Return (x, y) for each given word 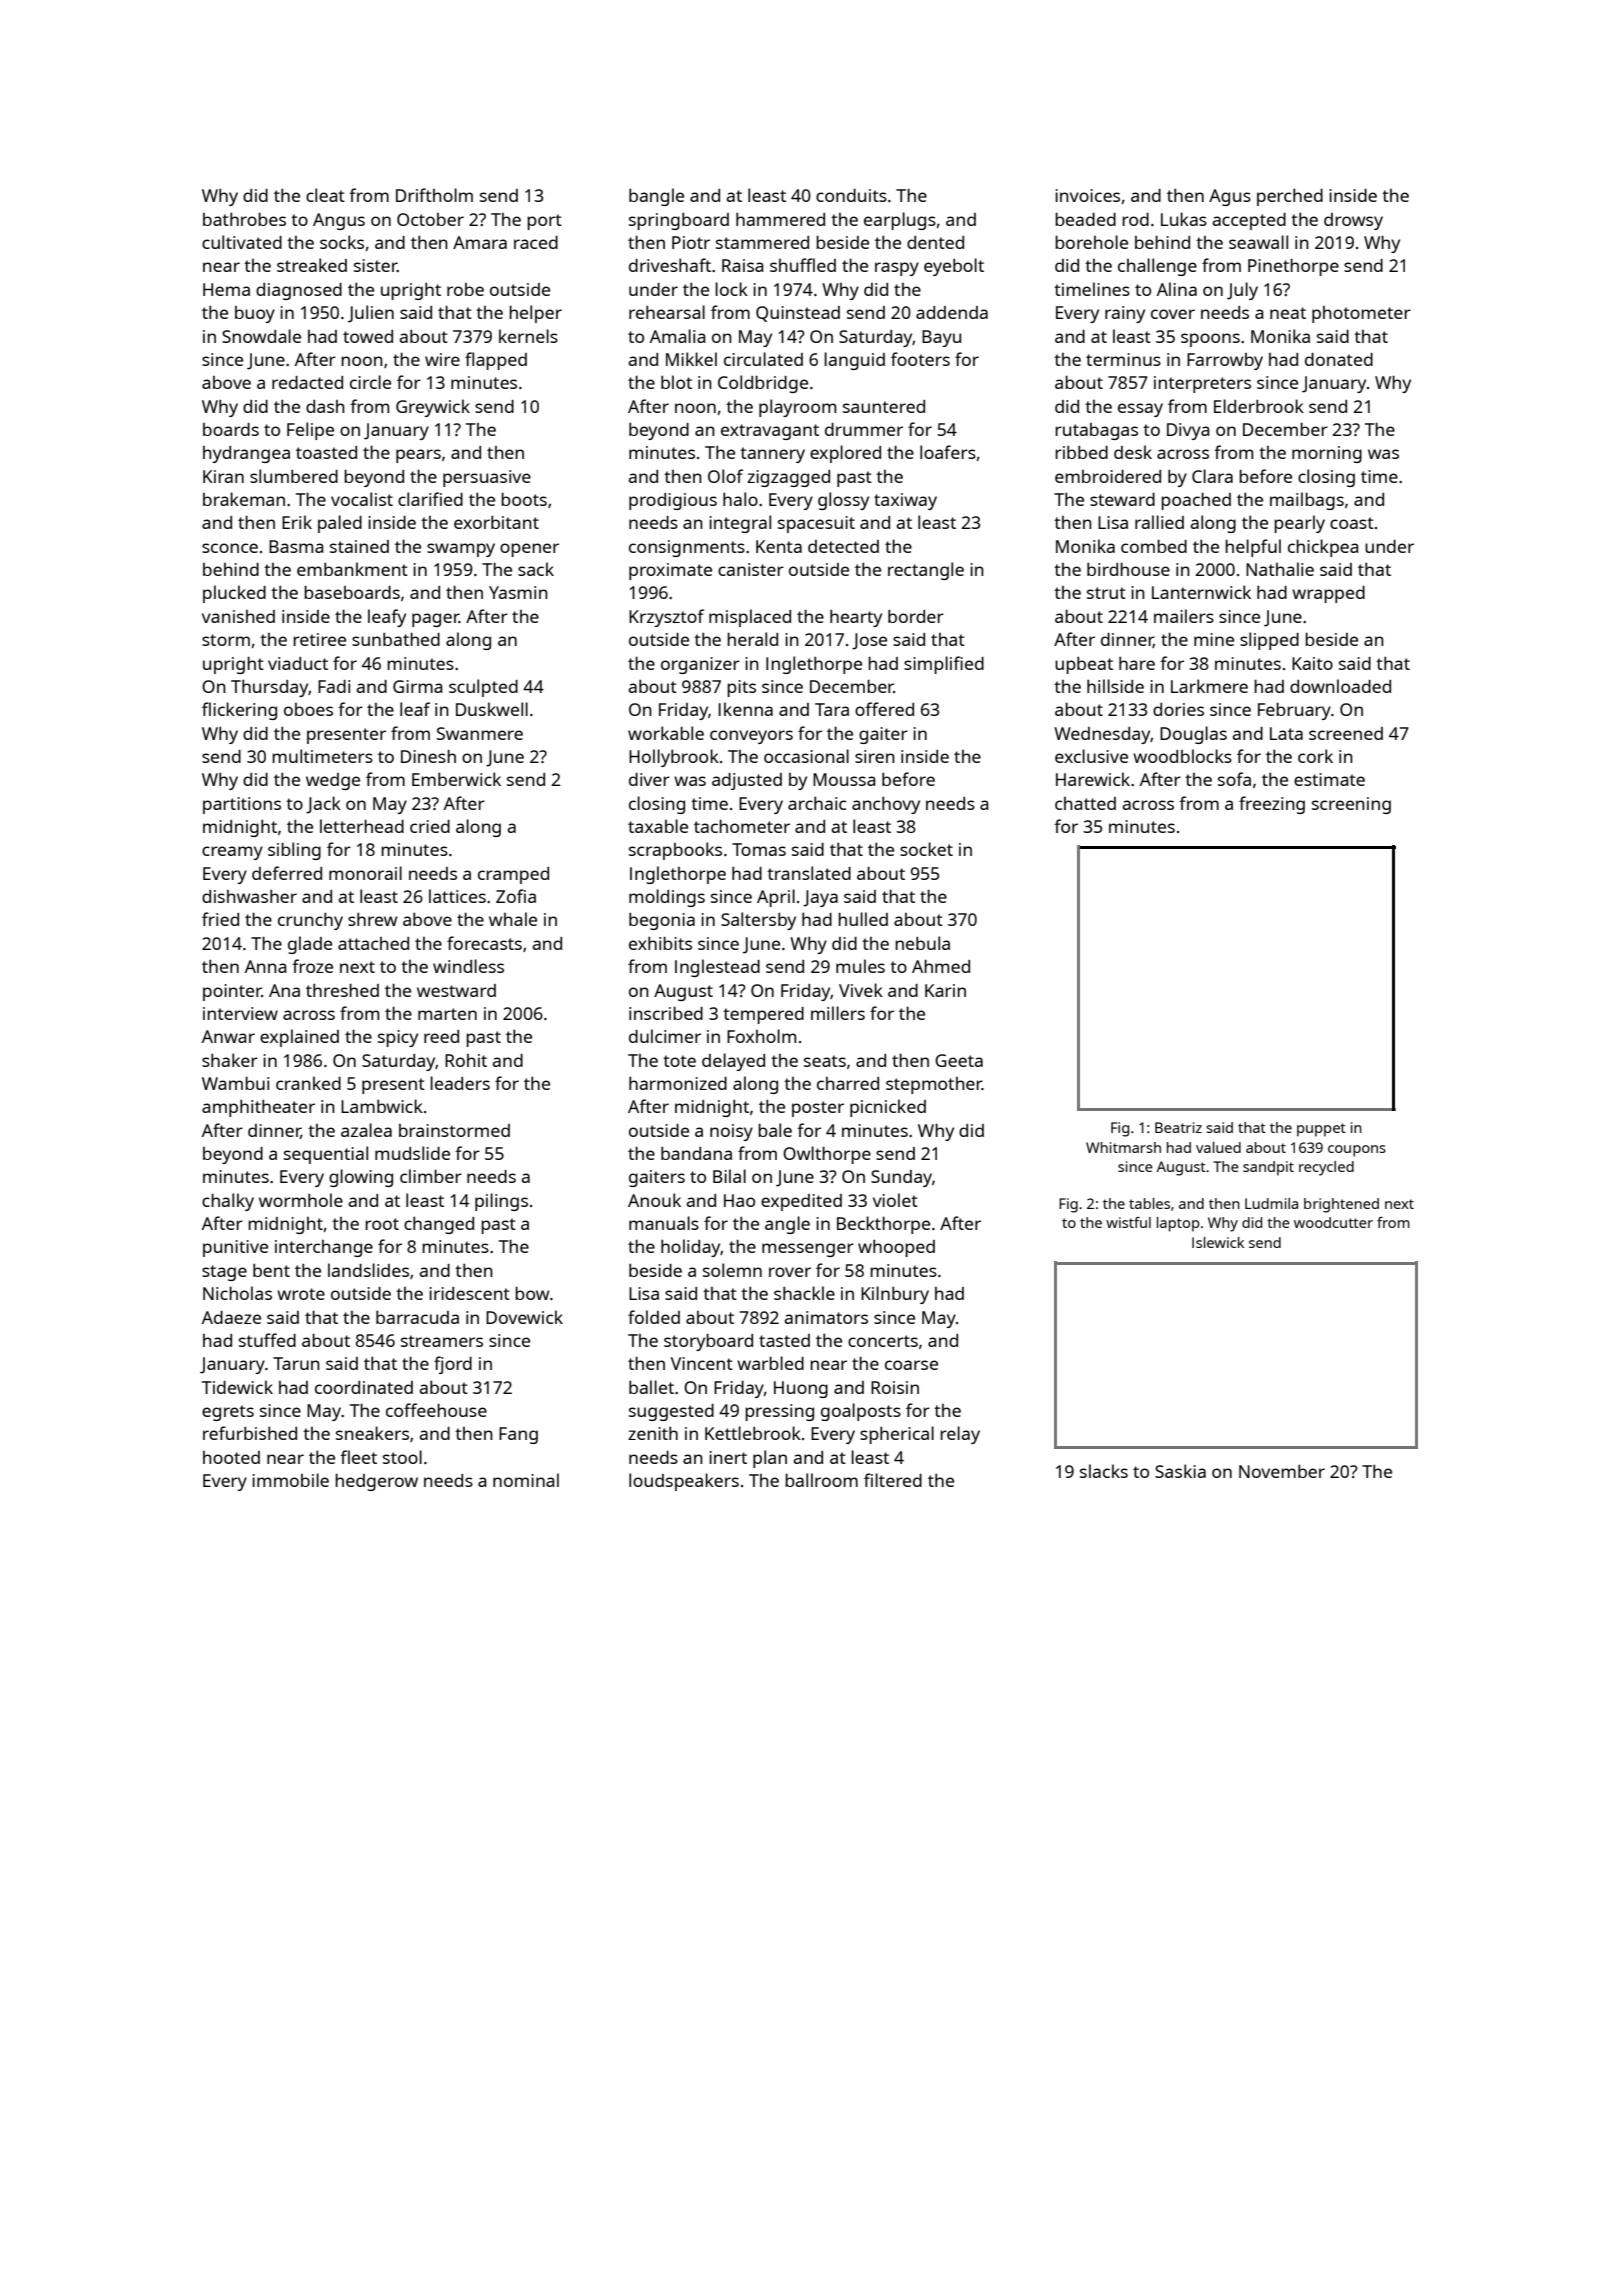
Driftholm (434, 195)
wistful (1128, 1222)
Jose (869, 641)
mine (1214, 639)
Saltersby (758, 921)
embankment (352, 569)
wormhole (301, 1200)
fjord (453, 1365)
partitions (242, 805)
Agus (1230, 197)
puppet (1321, 1130)
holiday (691, 1248)
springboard (679, 221)
